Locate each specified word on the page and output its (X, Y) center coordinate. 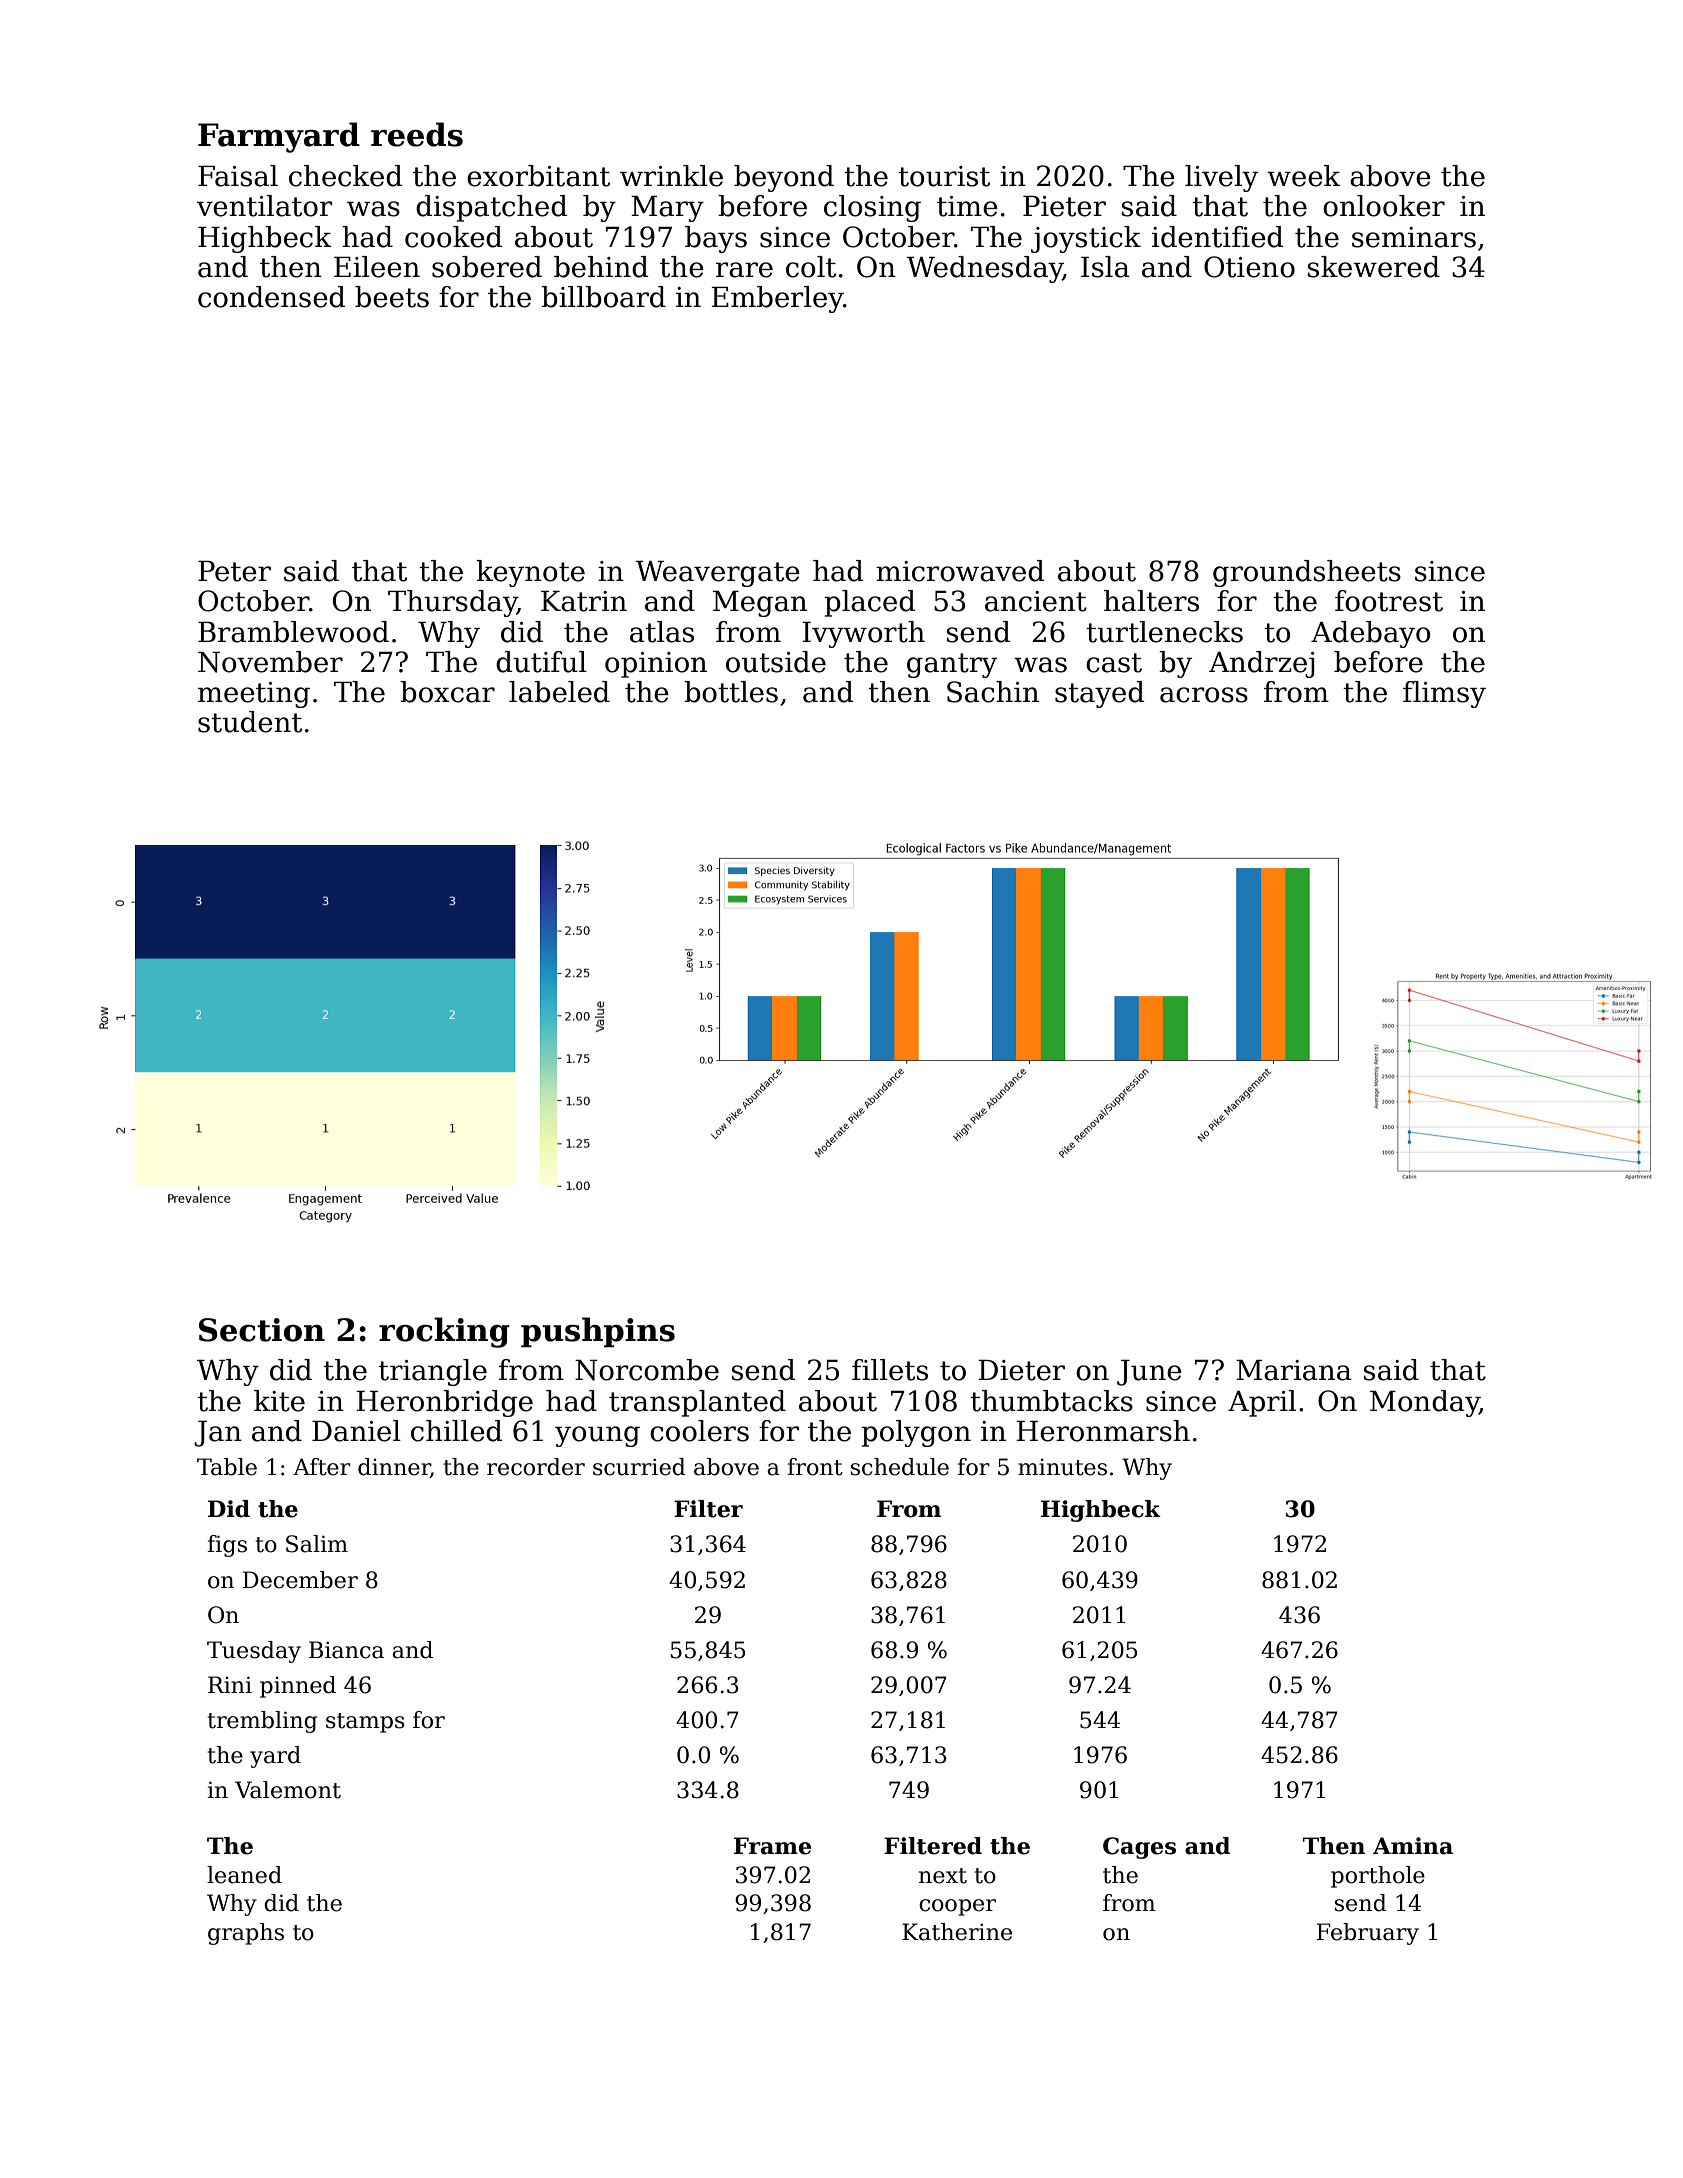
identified (1217, 237)
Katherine (957, 1932)
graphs (246, 1934)
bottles (731, 692)
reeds (417, 134)
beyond (784, 178)
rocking (444, 1332)
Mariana (1294, 1370)
